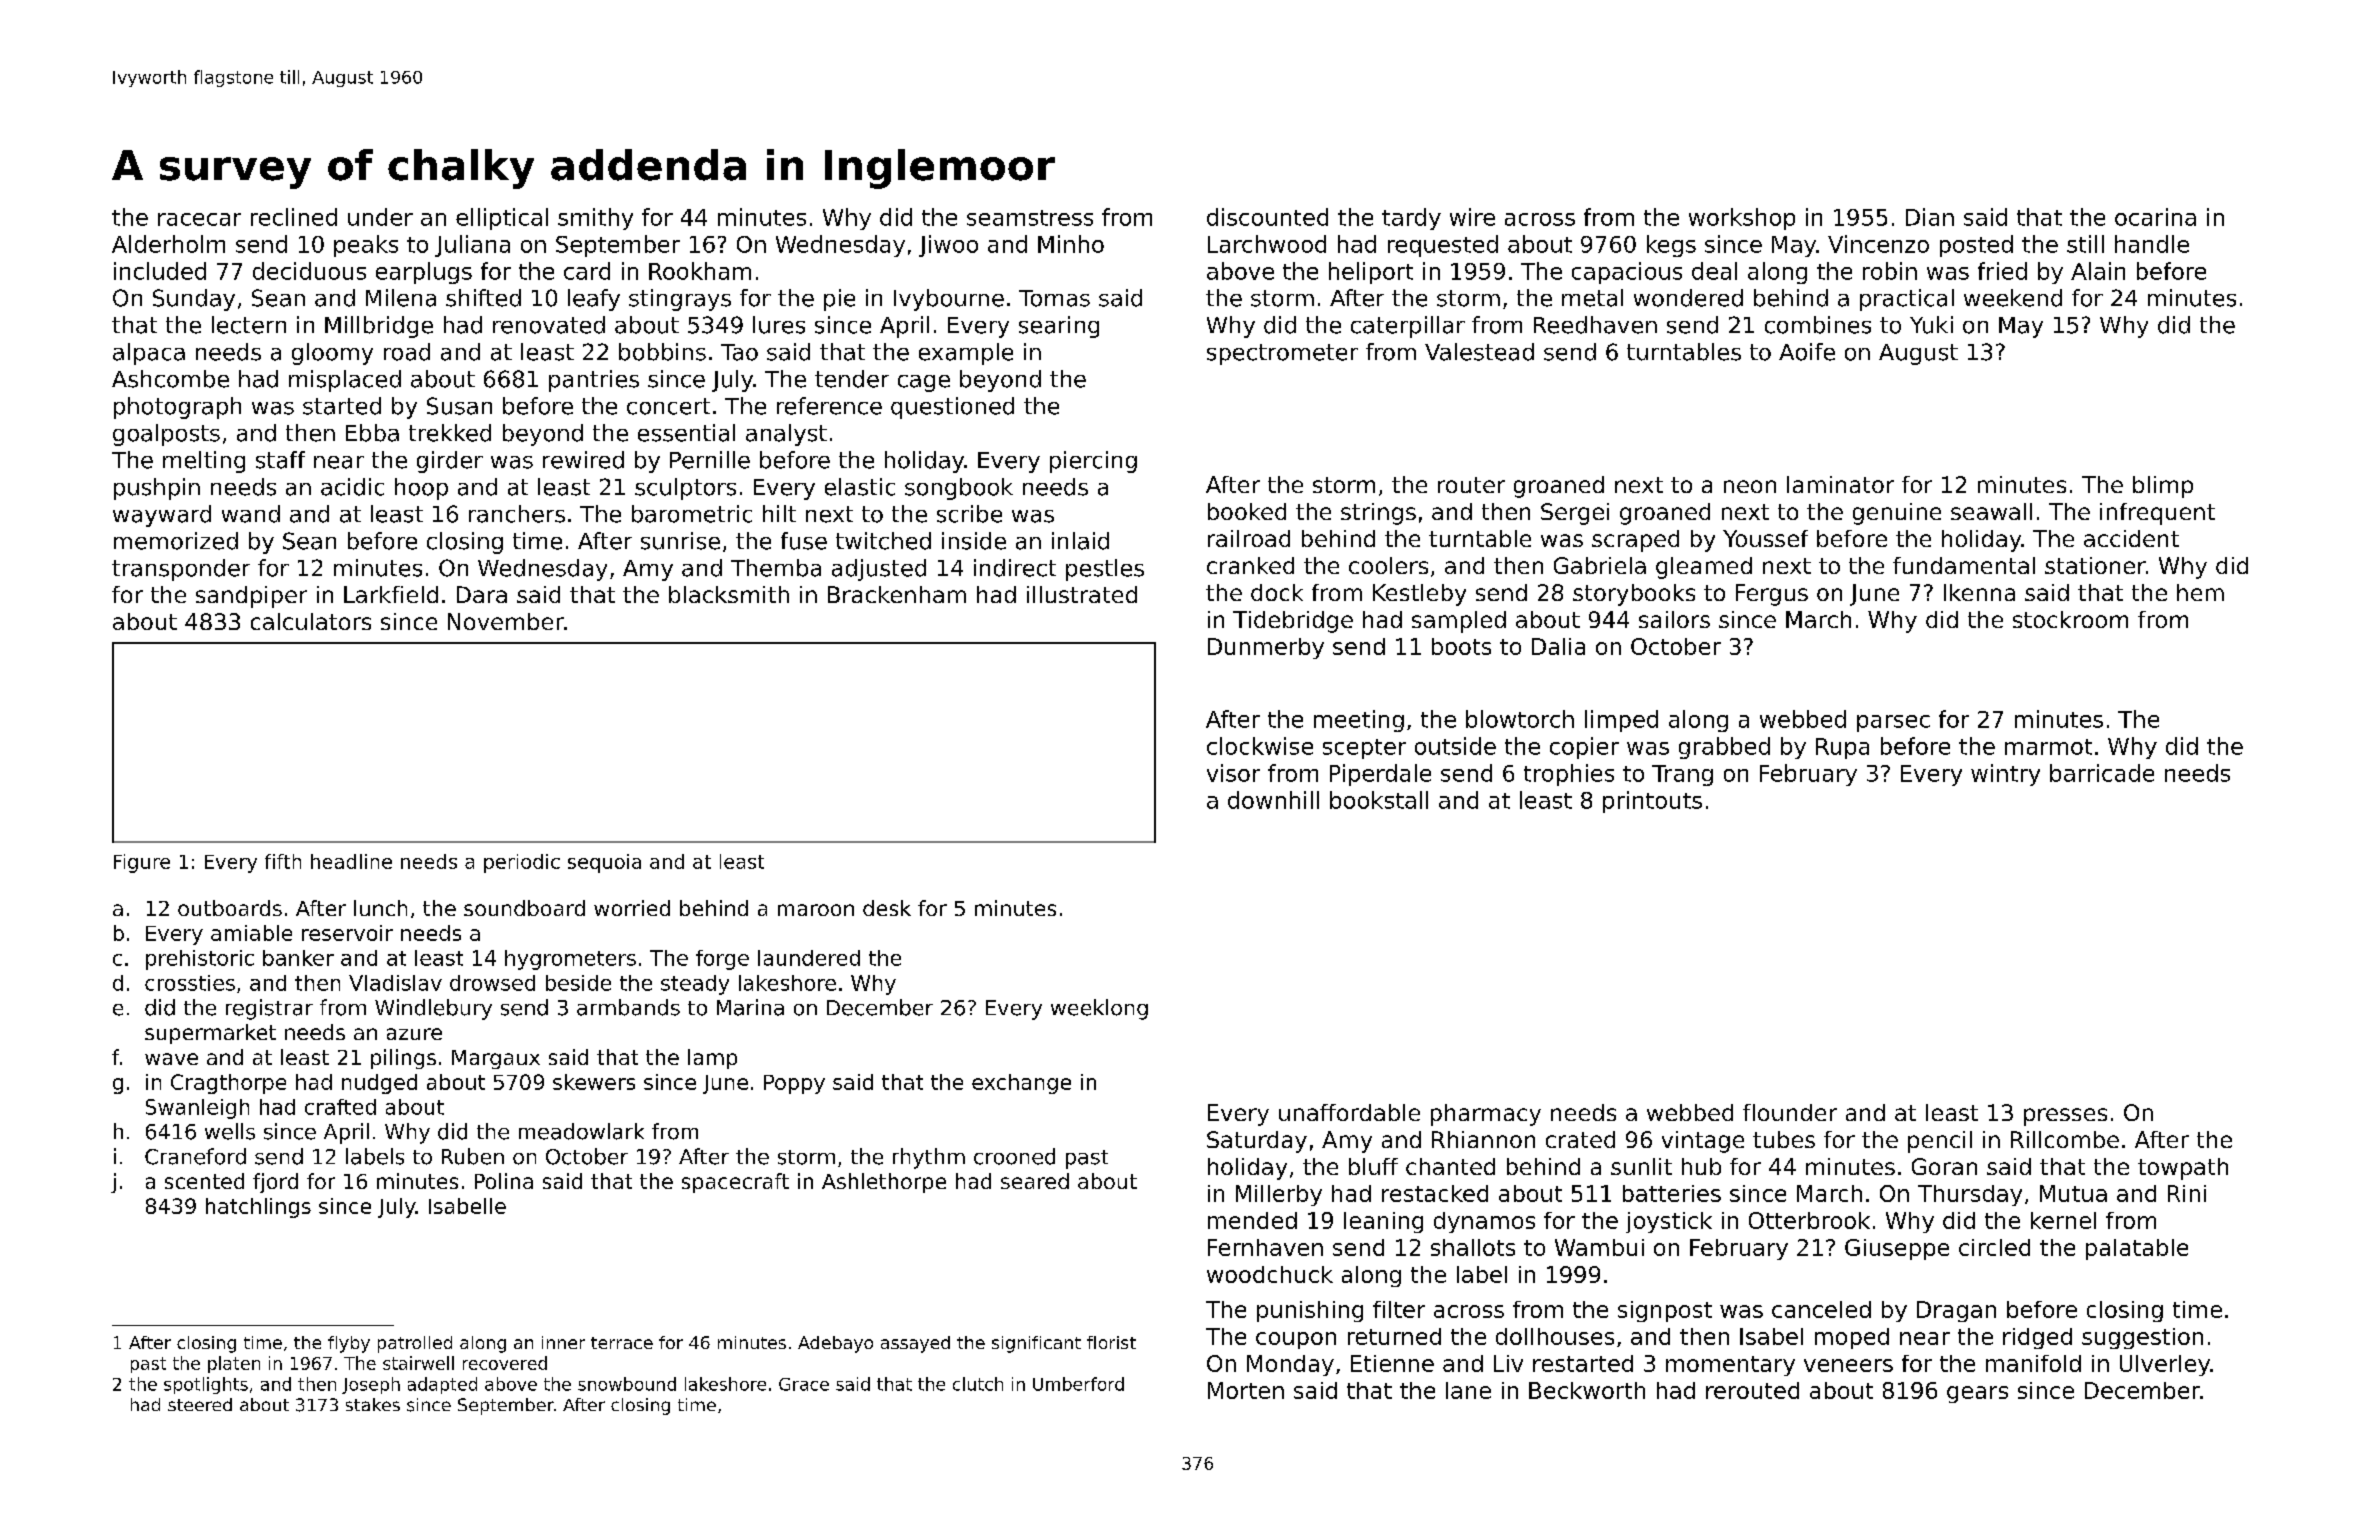 The width and height of the screenshot is (2362, 1528). I want to click on printouts, so click(1652, 802).
